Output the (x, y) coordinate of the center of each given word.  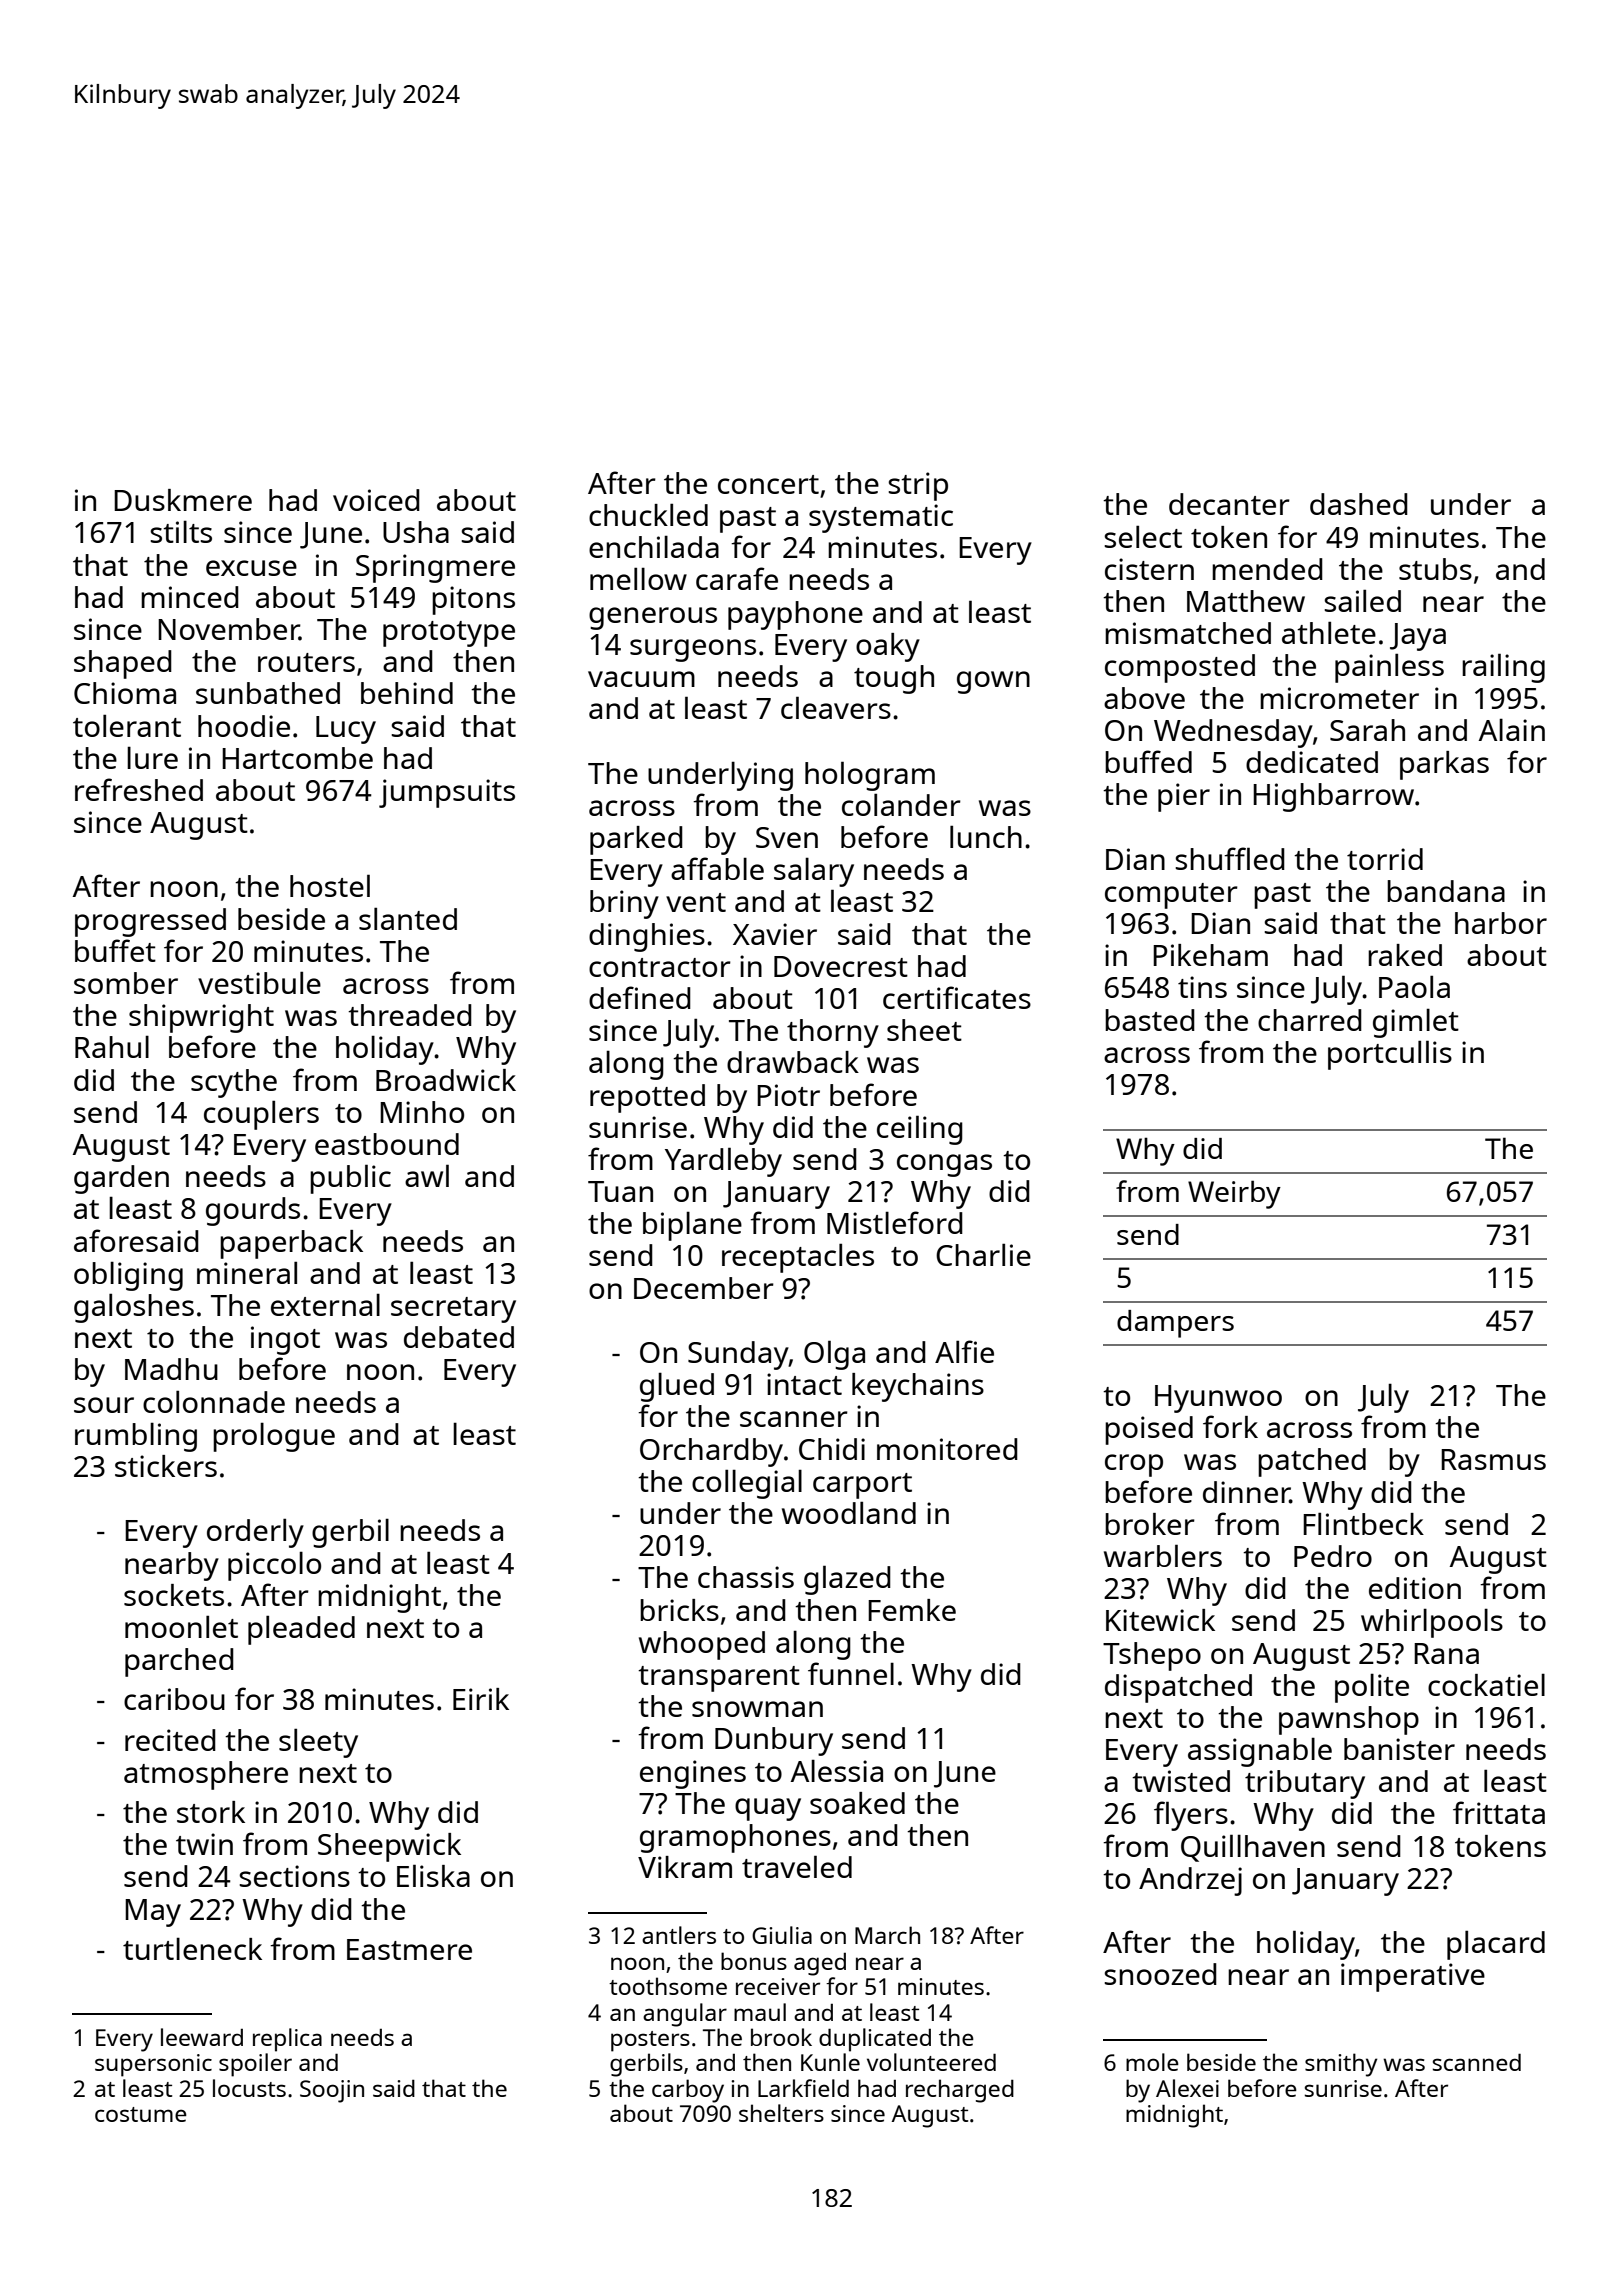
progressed (150, 922)
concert (768, 484)
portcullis (1390, 1055)
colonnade (214, 1401)
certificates (957, 997)
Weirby (1234, 1194)
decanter (1229, 504)
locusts (249, 2088)
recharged (960, 2091)
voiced (376, 500)
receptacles (798, 1258)
